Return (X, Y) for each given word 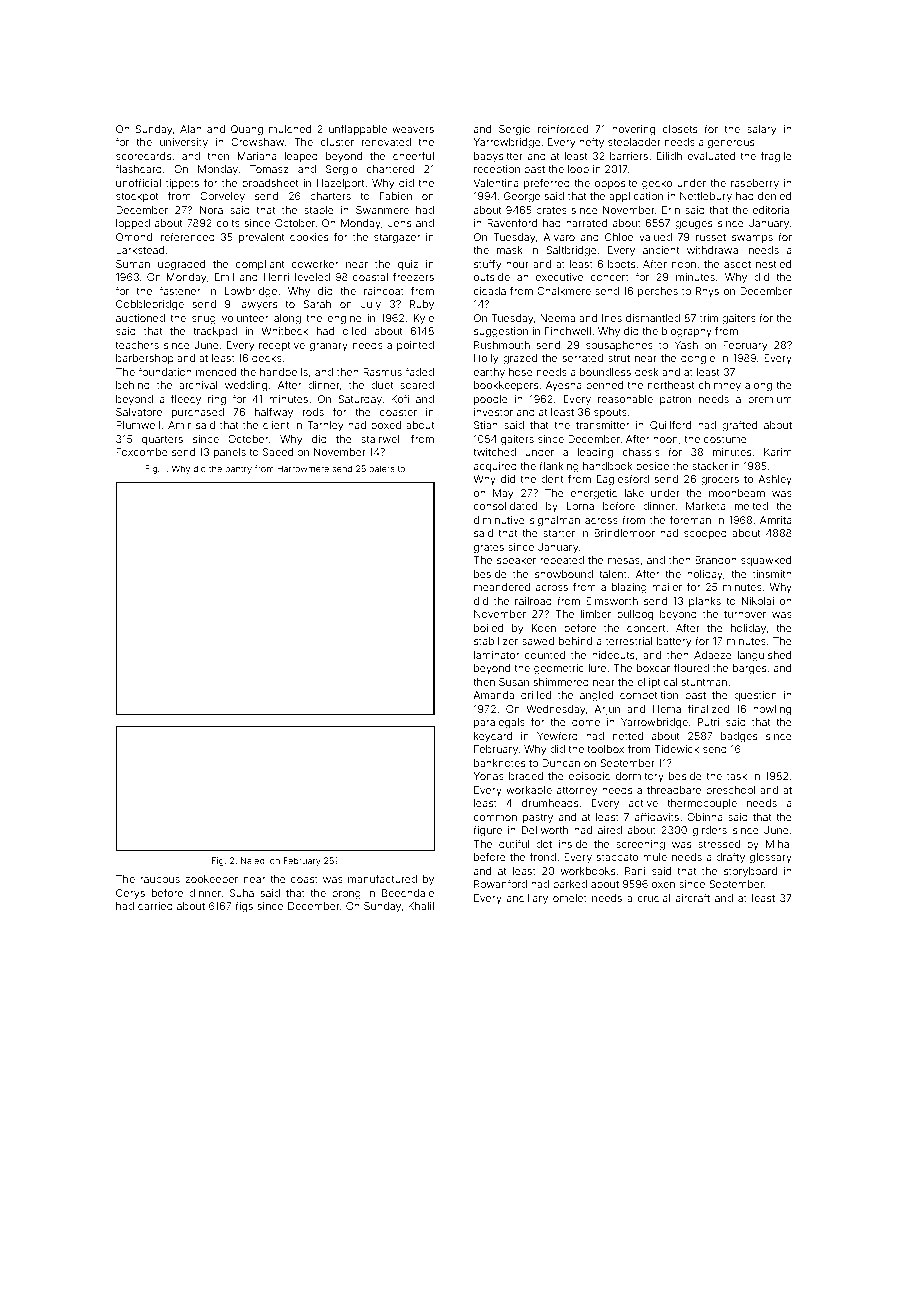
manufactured (382, 878)
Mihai (779, 844)
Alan (190, 129)
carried (155, 906)
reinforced (563, 129)
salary (761, 130)
